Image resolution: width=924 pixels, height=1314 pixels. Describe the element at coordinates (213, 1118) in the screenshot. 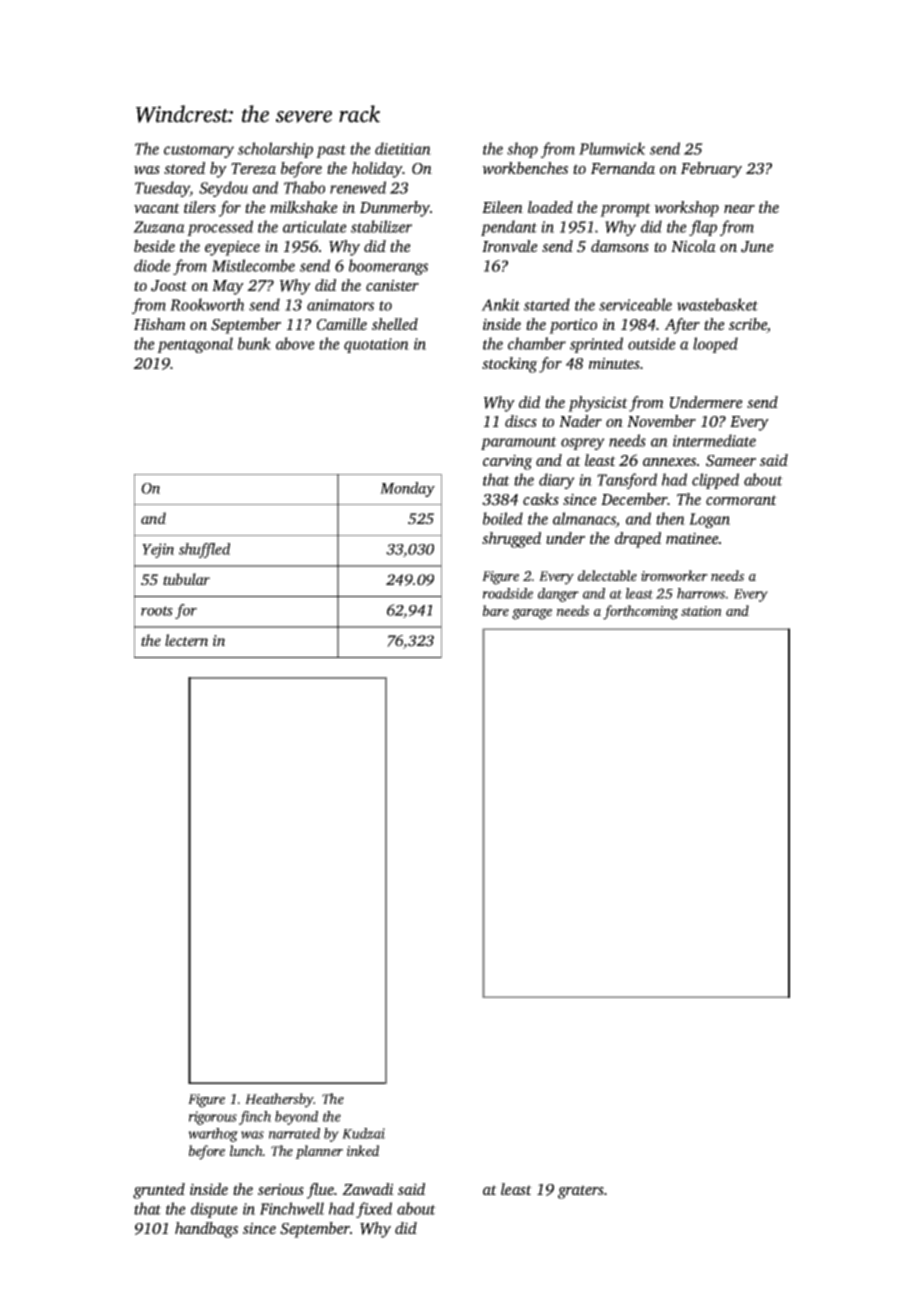

I see `rigorous` at that location.
